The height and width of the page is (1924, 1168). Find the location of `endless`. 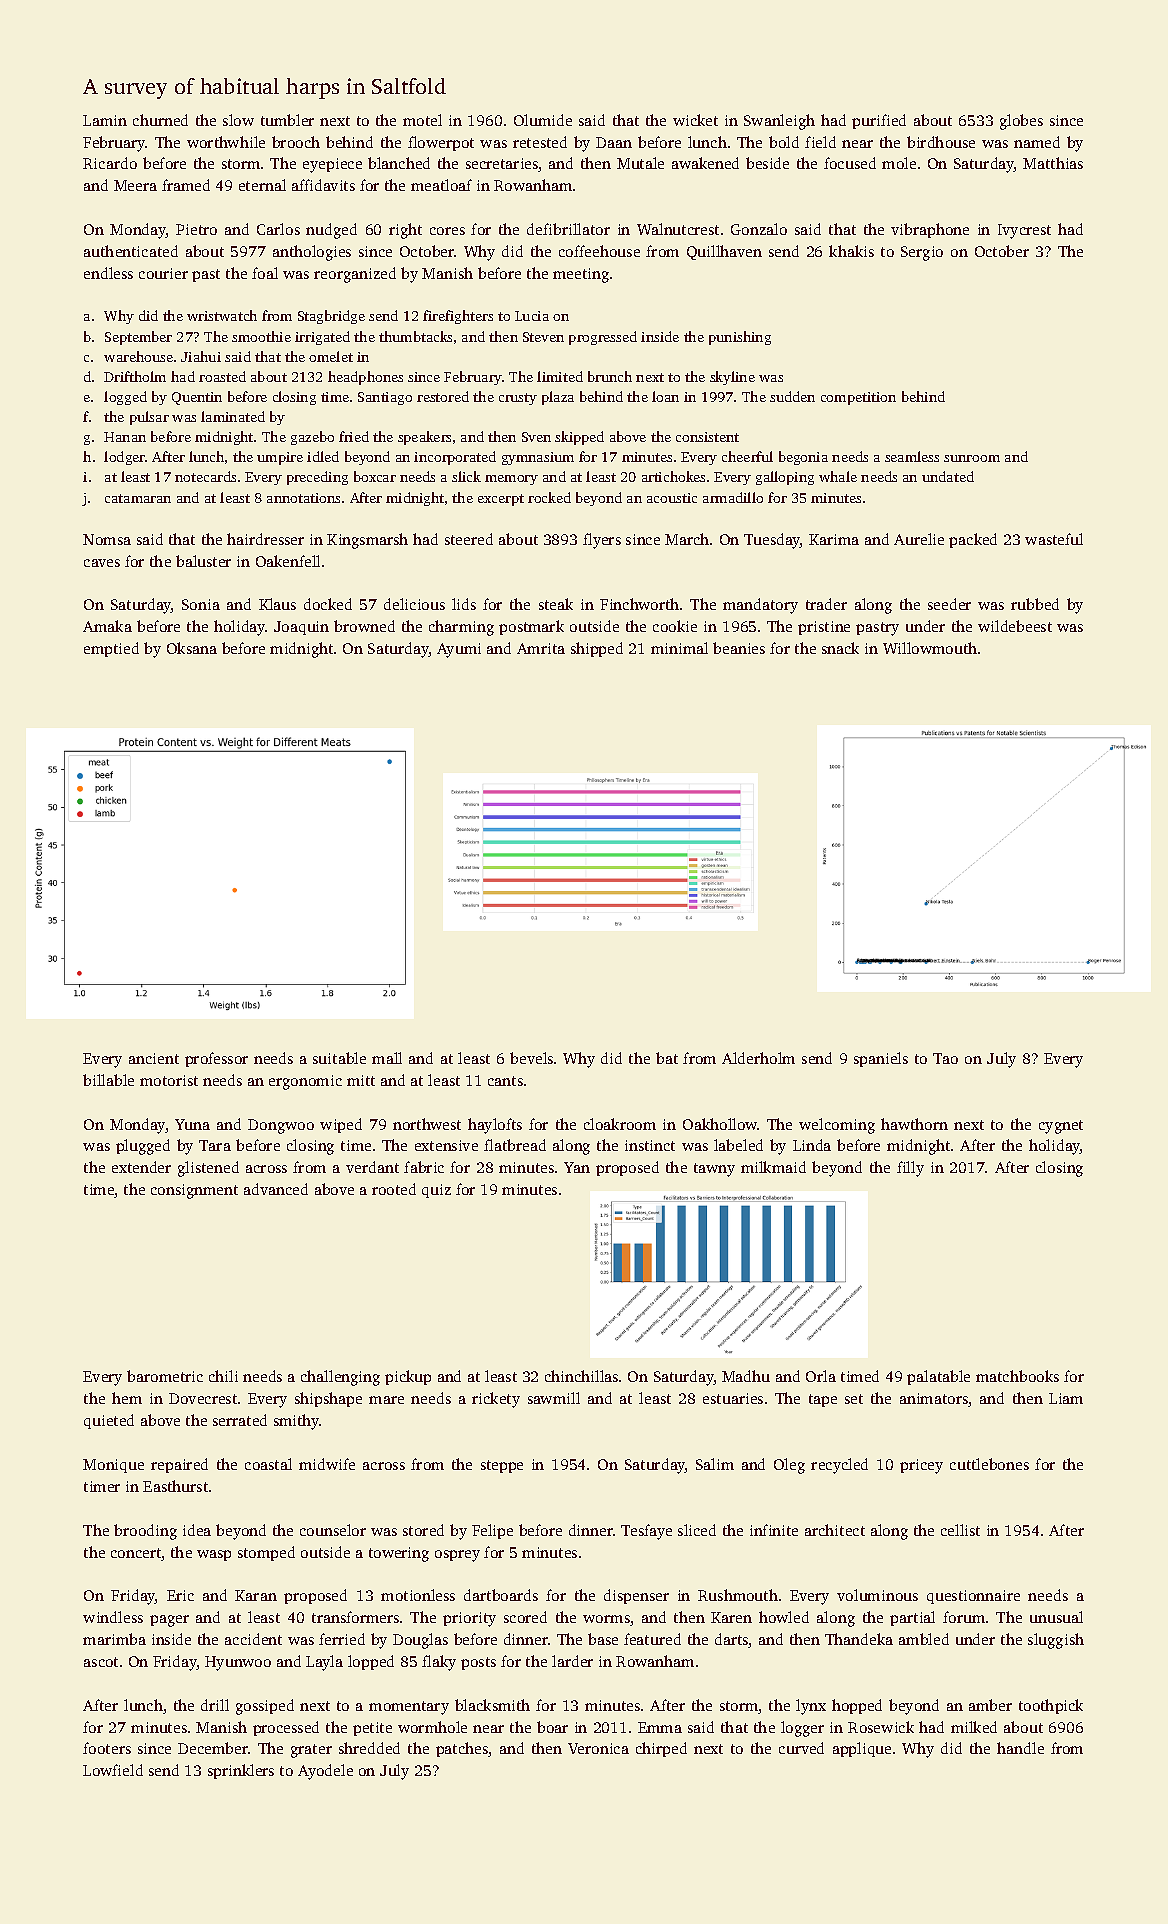

endless is located at coordinates (108, 273).
